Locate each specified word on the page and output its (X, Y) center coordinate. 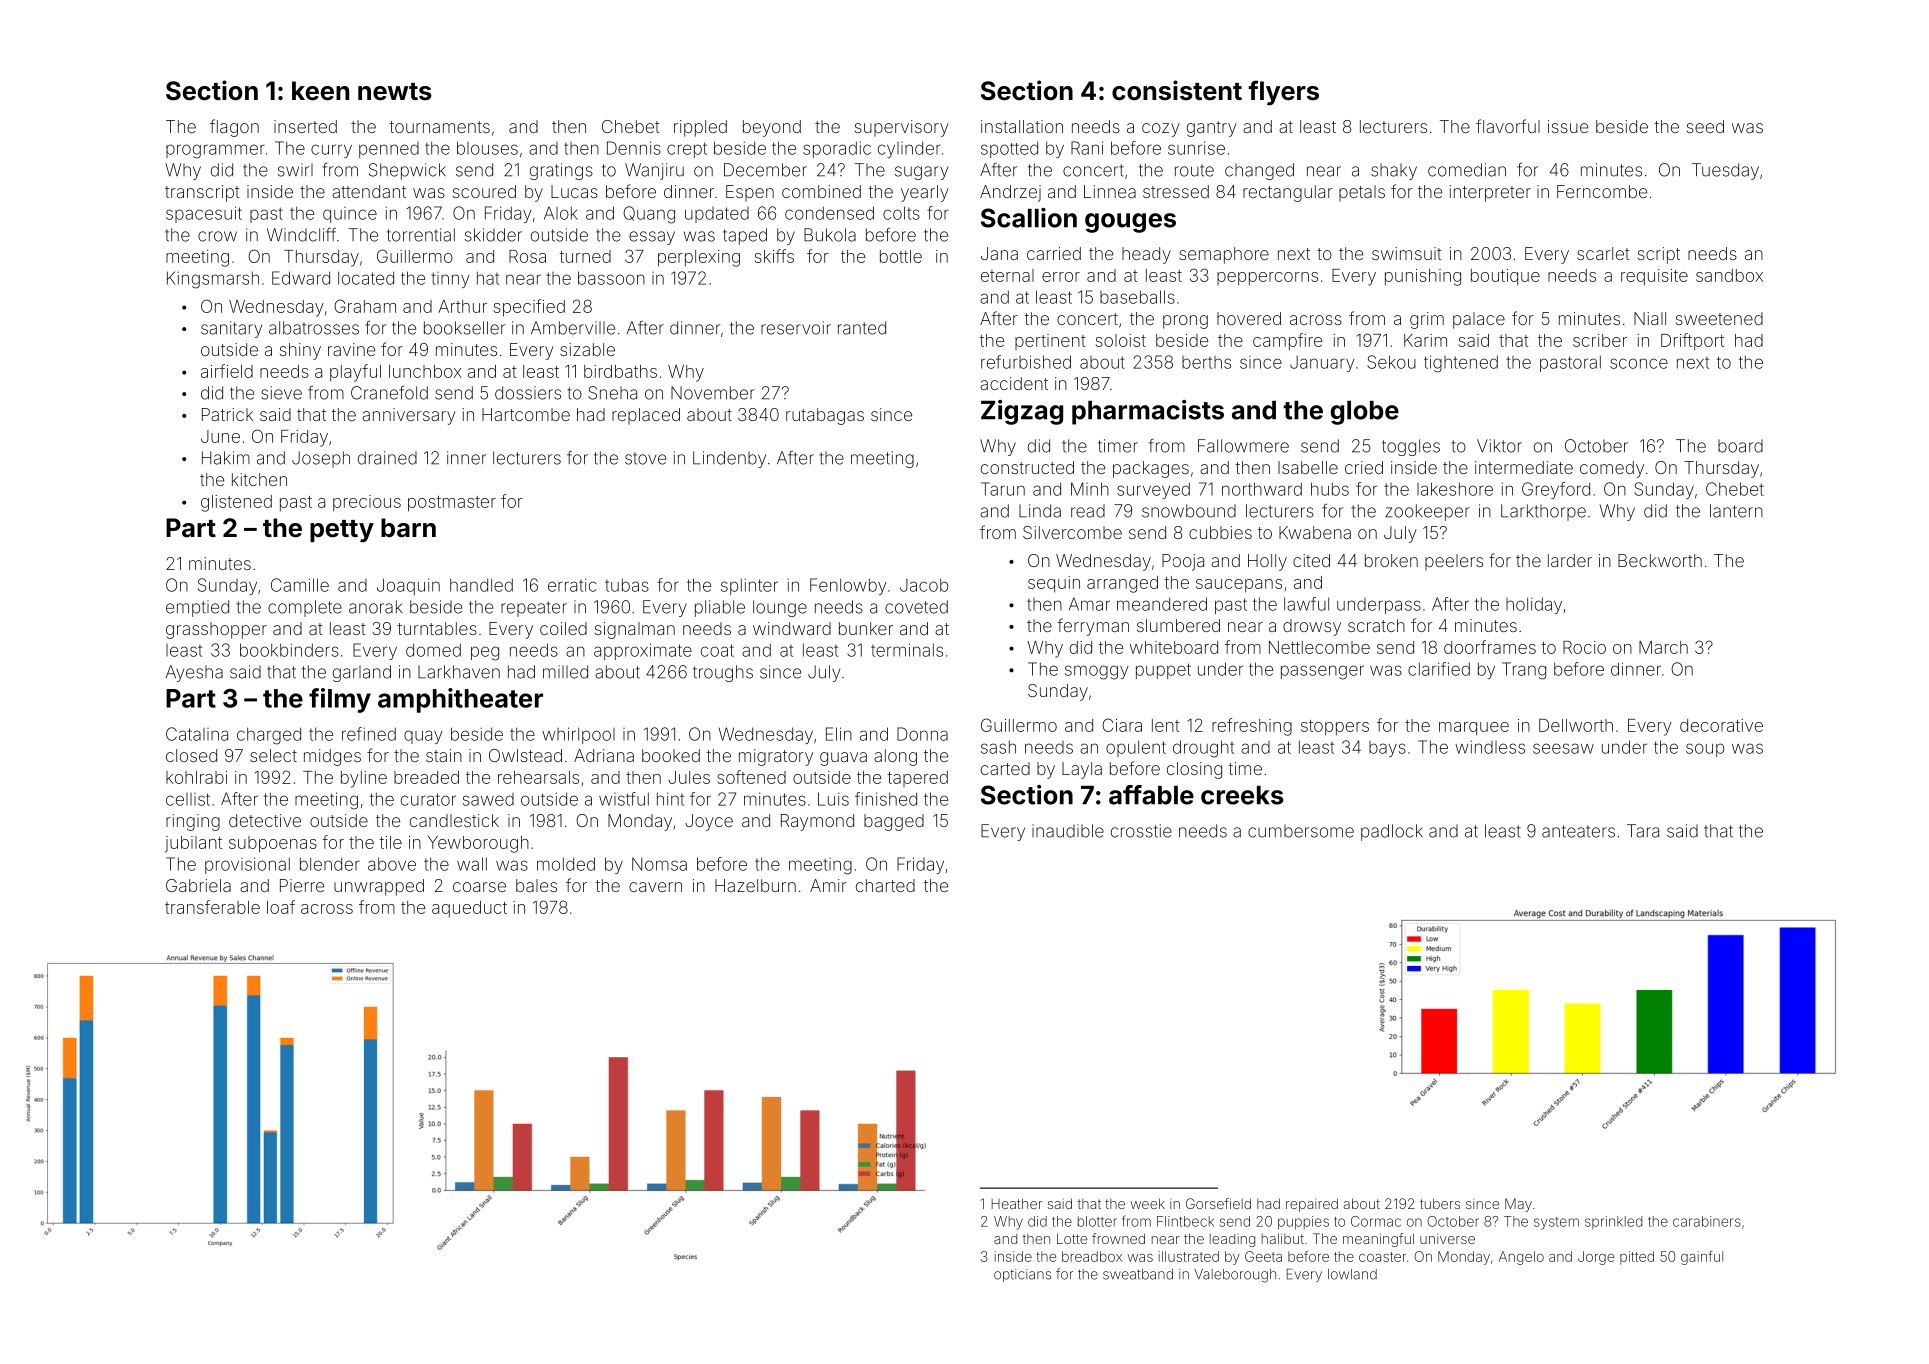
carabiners (1707, 1221)
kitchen (259, 479)
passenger (1322, 672)
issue (1568, 126)
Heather (1017, 1203)
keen (320, 91)
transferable (212, 907)
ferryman (1093, 627)
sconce (1639, 363)
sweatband (1138, 1274)
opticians (1022, 1275)
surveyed (1153, 490)
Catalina (197, 734)
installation (1022, 126)
